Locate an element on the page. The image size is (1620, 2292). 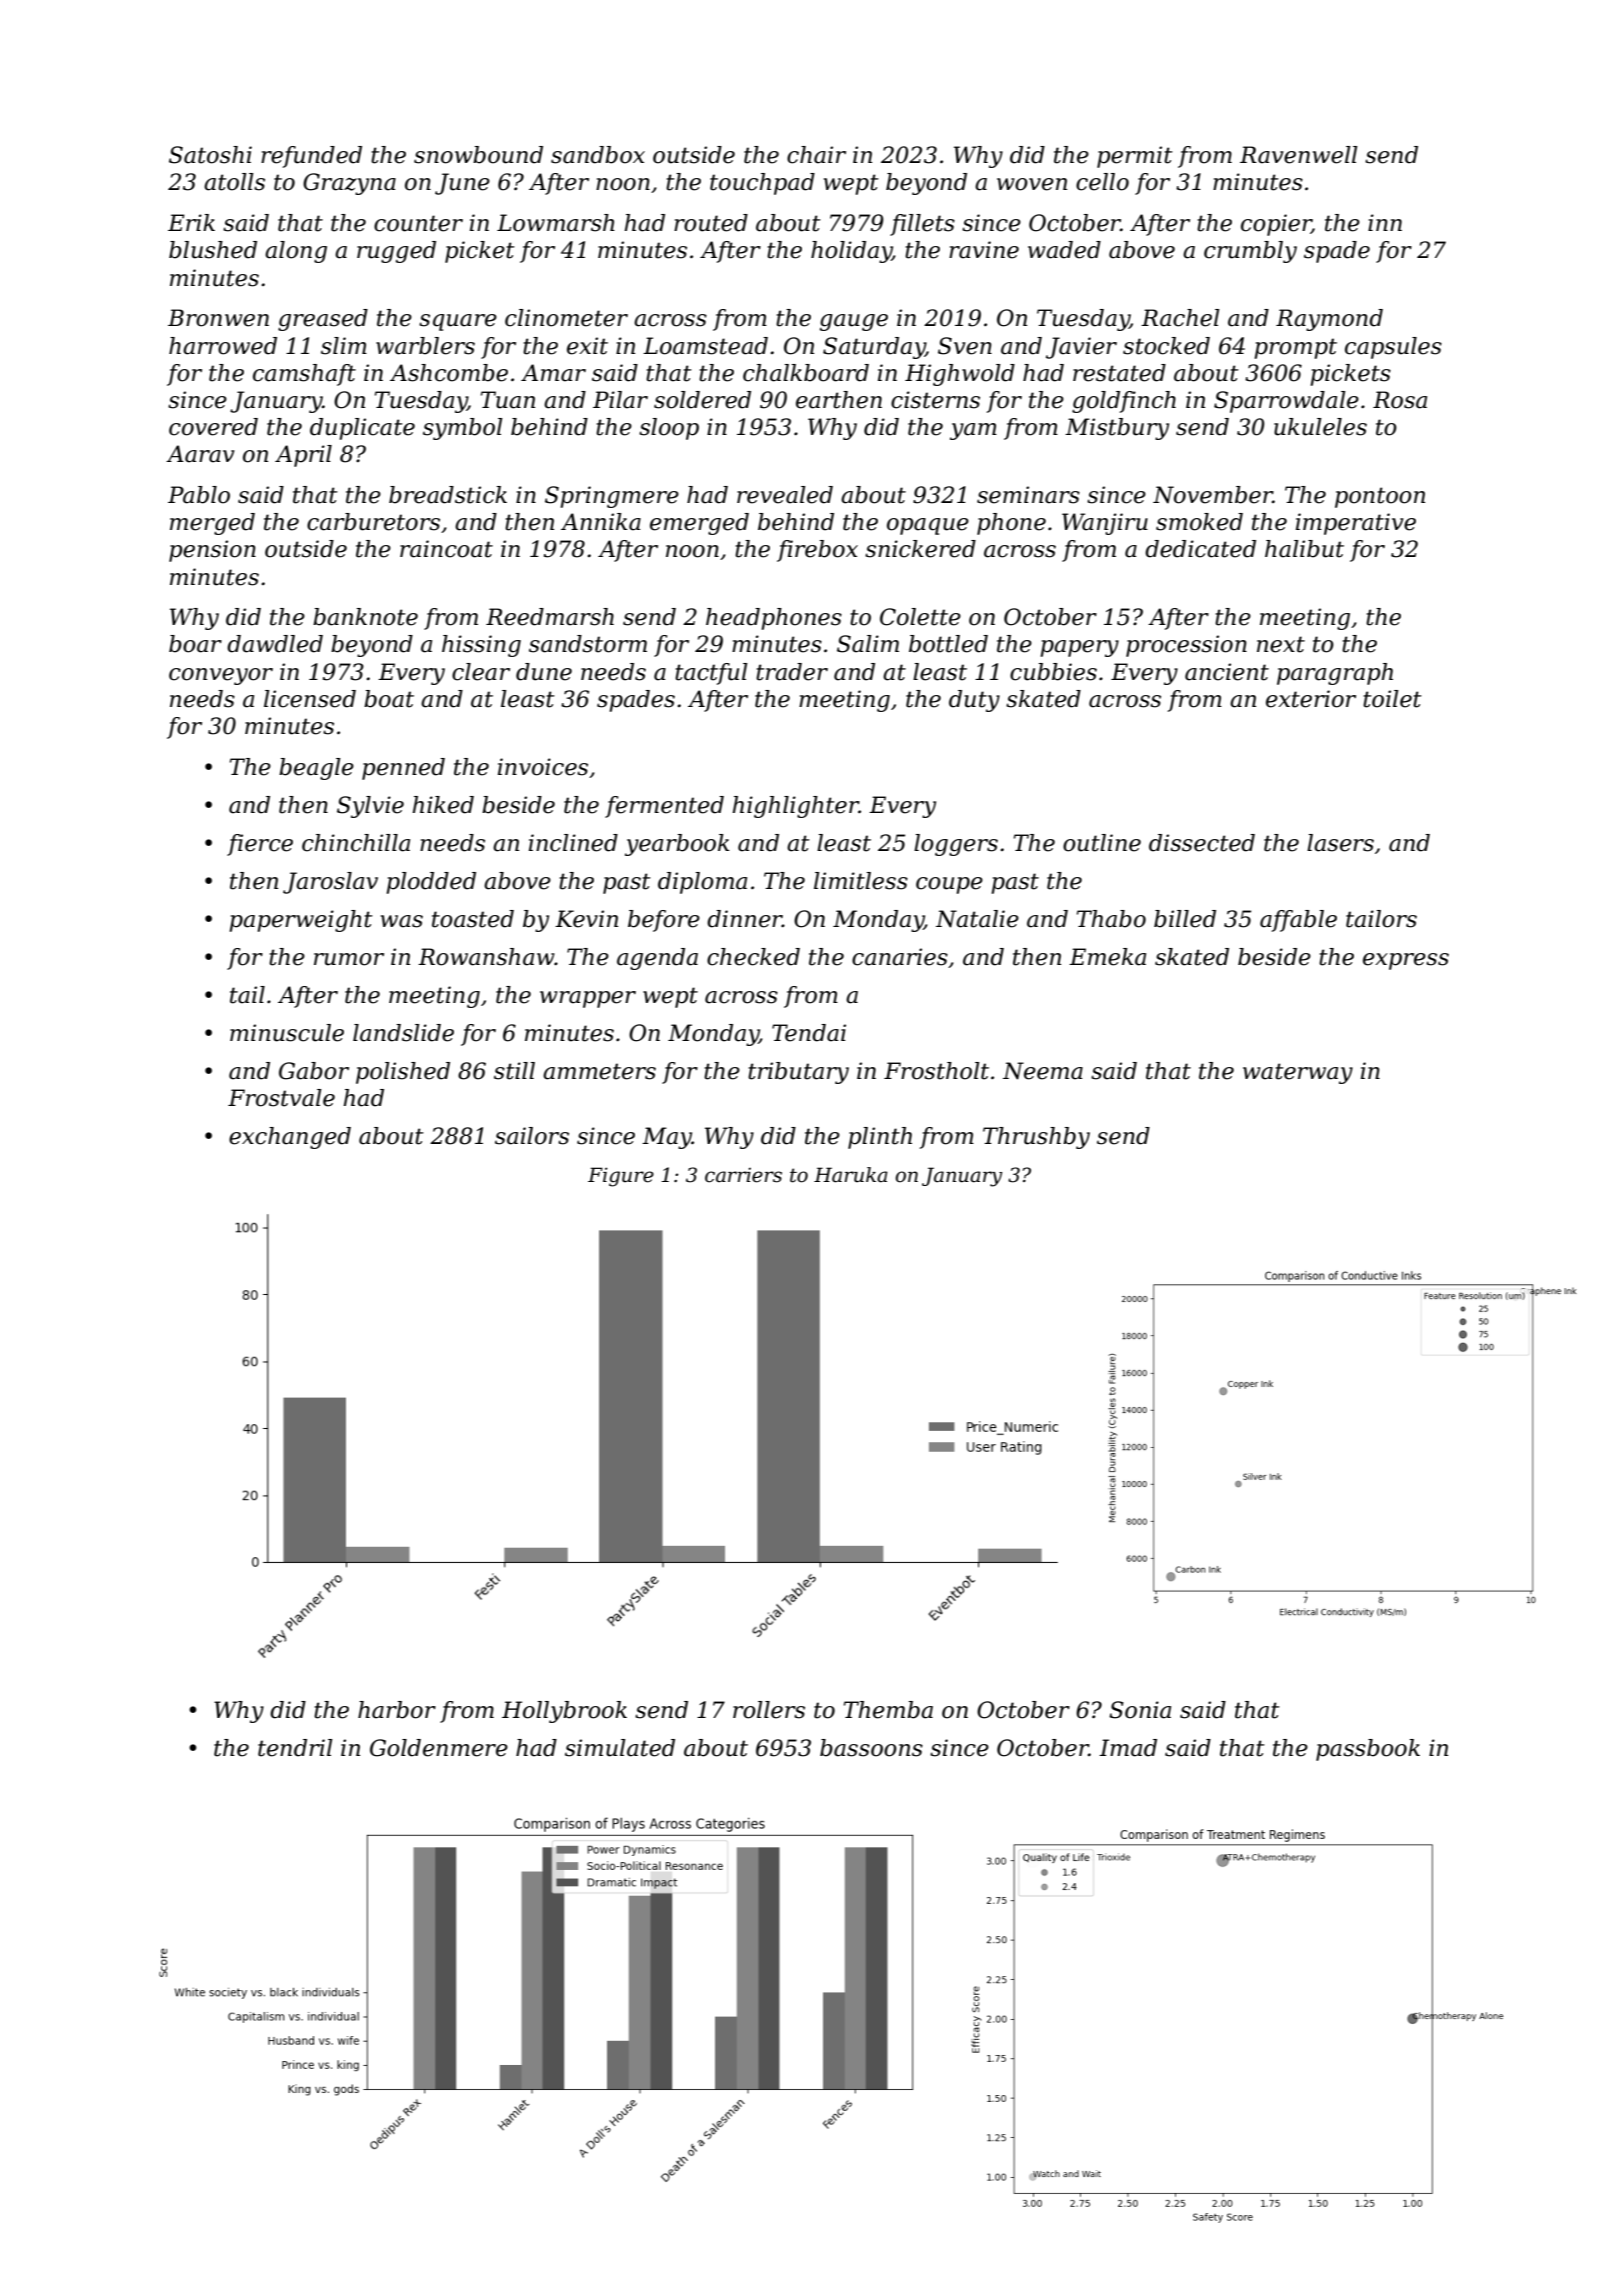
Tuan is located at coordinates (508, 400).
